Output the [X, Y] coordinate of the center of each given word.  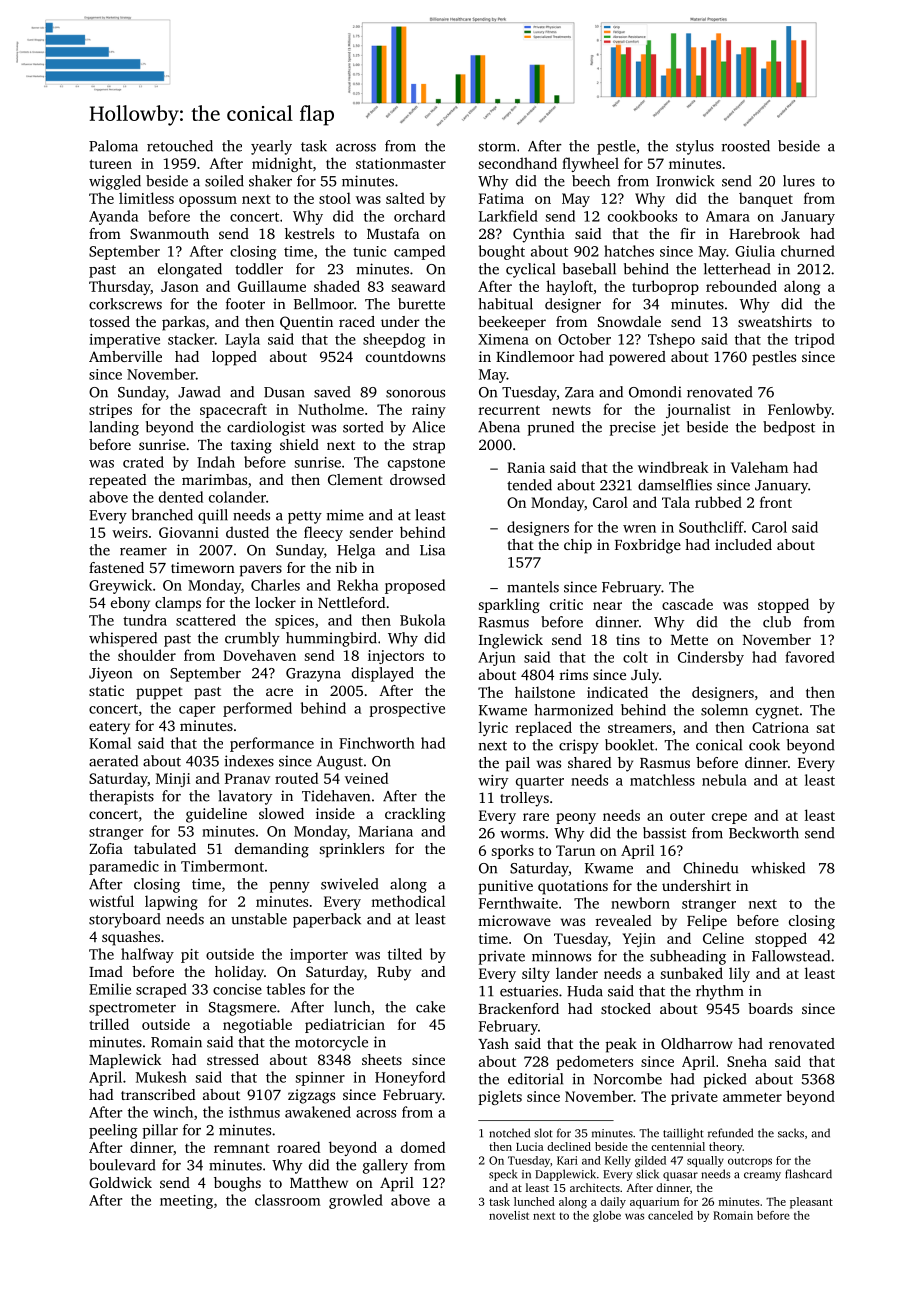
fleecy [323, 533]
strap [429, 447]
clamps [178, 604]
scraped [161, 990]
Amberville [125, 356]
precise [633, 428]
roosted [746, 146]
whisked [778, 868]
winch [173, 1112]
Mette [689, 640]
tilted [405, 954]
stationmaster [401, 163]
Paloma [113, 146]
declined [569, 1146]
